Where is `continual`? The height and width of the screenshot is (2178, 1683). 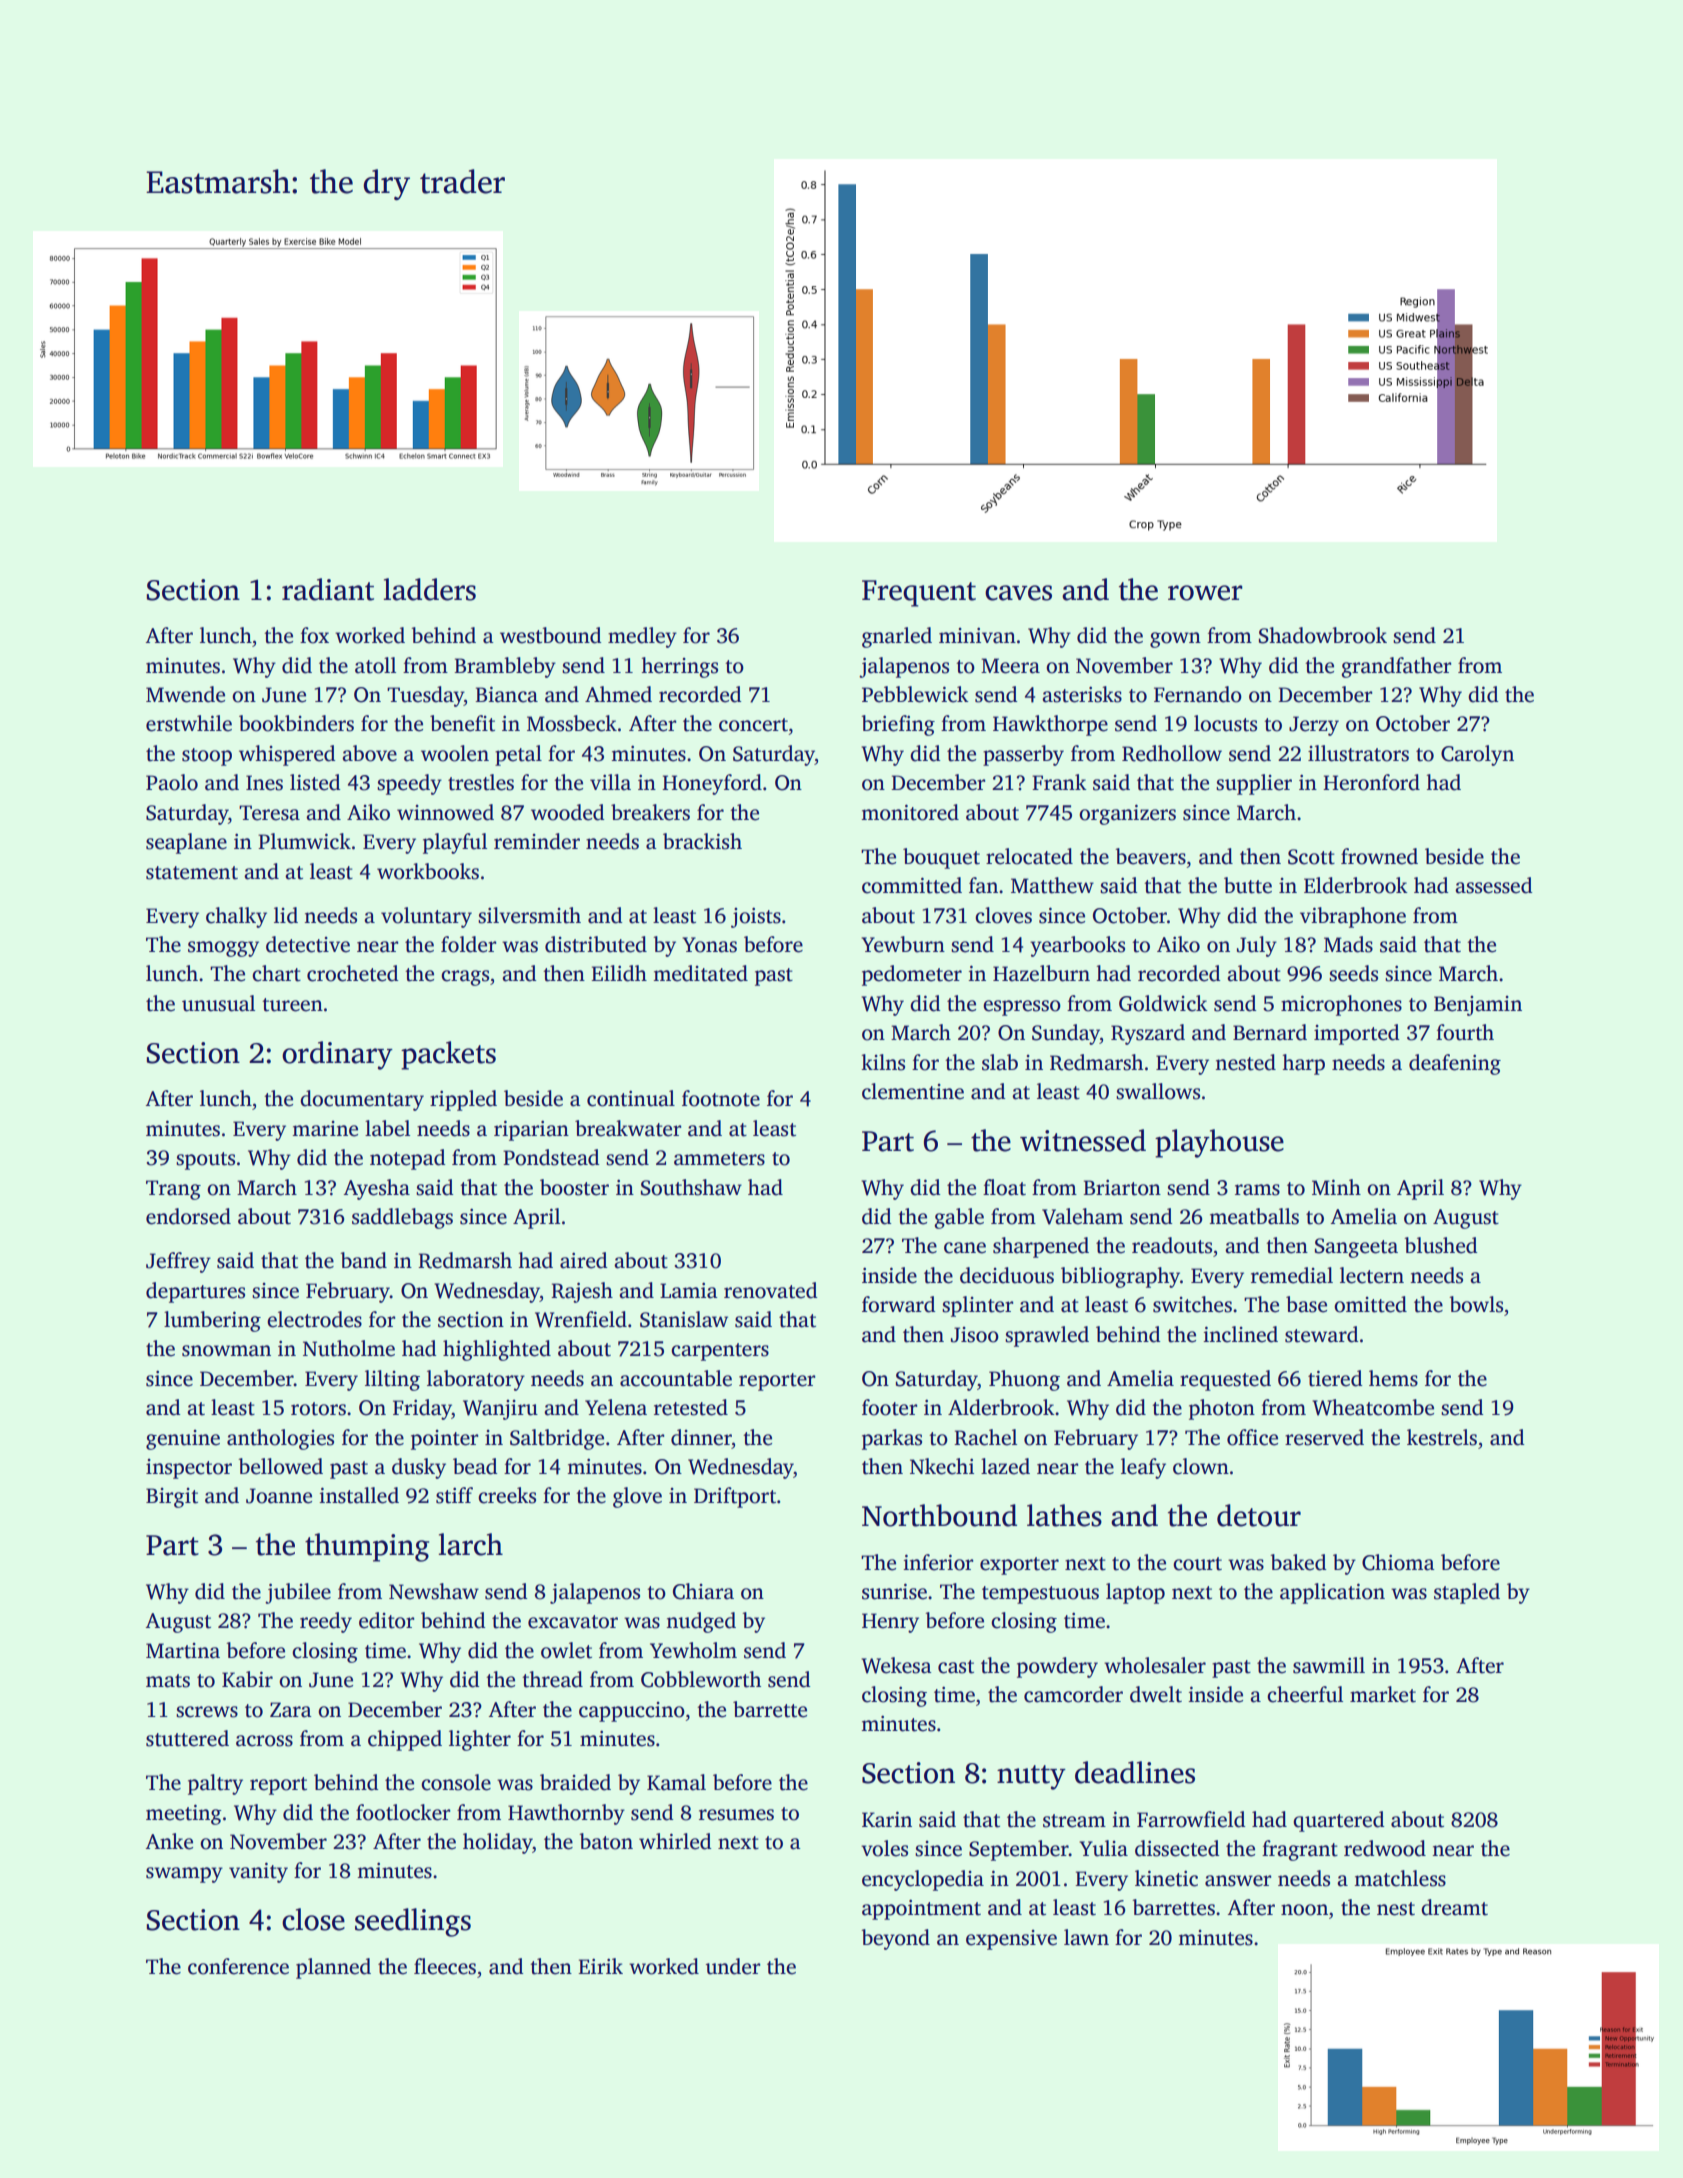
continual is located at coordinates (631, 1098).
